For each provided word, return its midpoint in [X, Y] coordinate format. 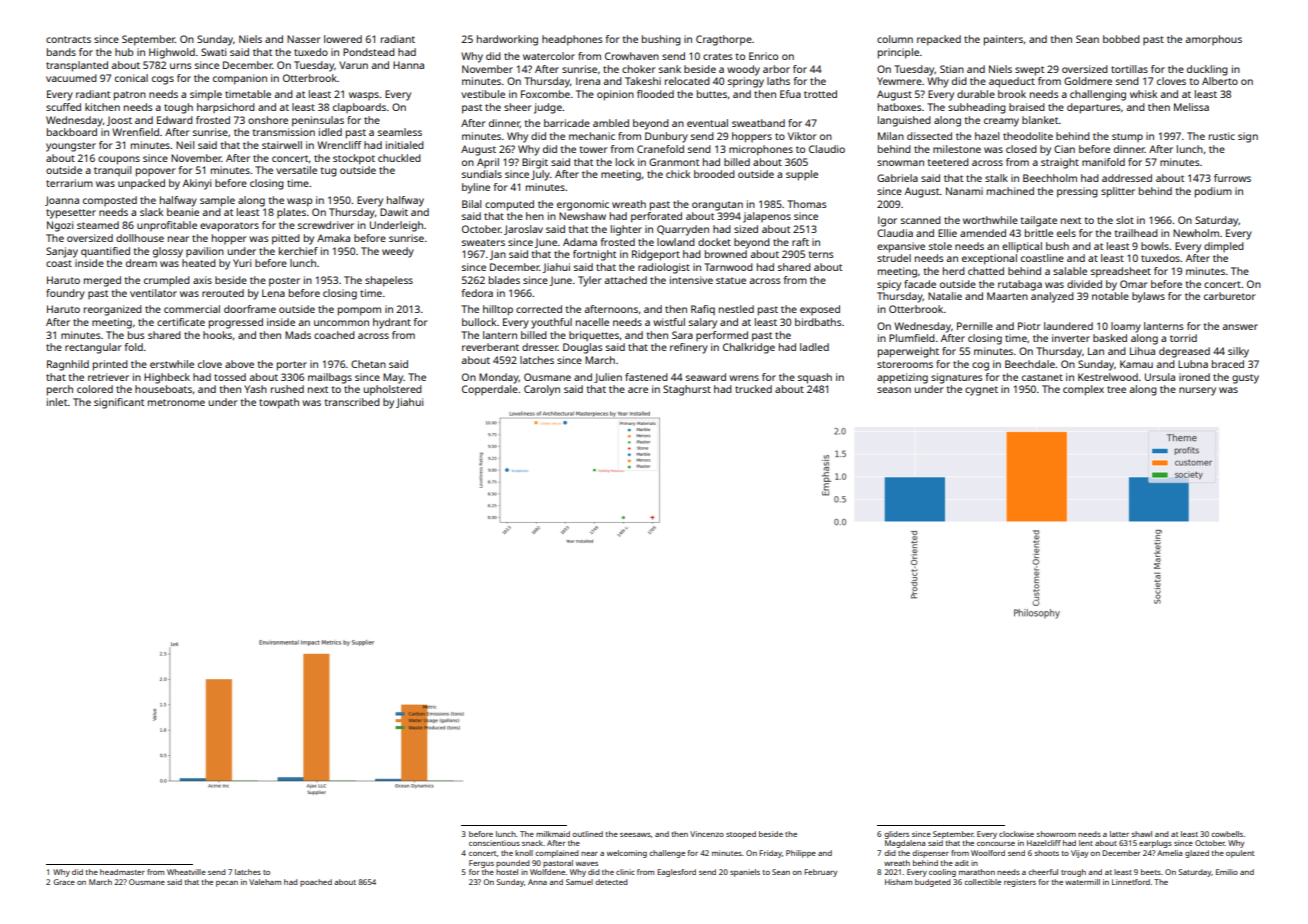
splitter [1118, 192]
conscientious [494, 843]
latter [1119, 834]
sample [217, 201]
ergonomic [583, 205]
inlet [57, 402]
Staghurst [687, 390]
